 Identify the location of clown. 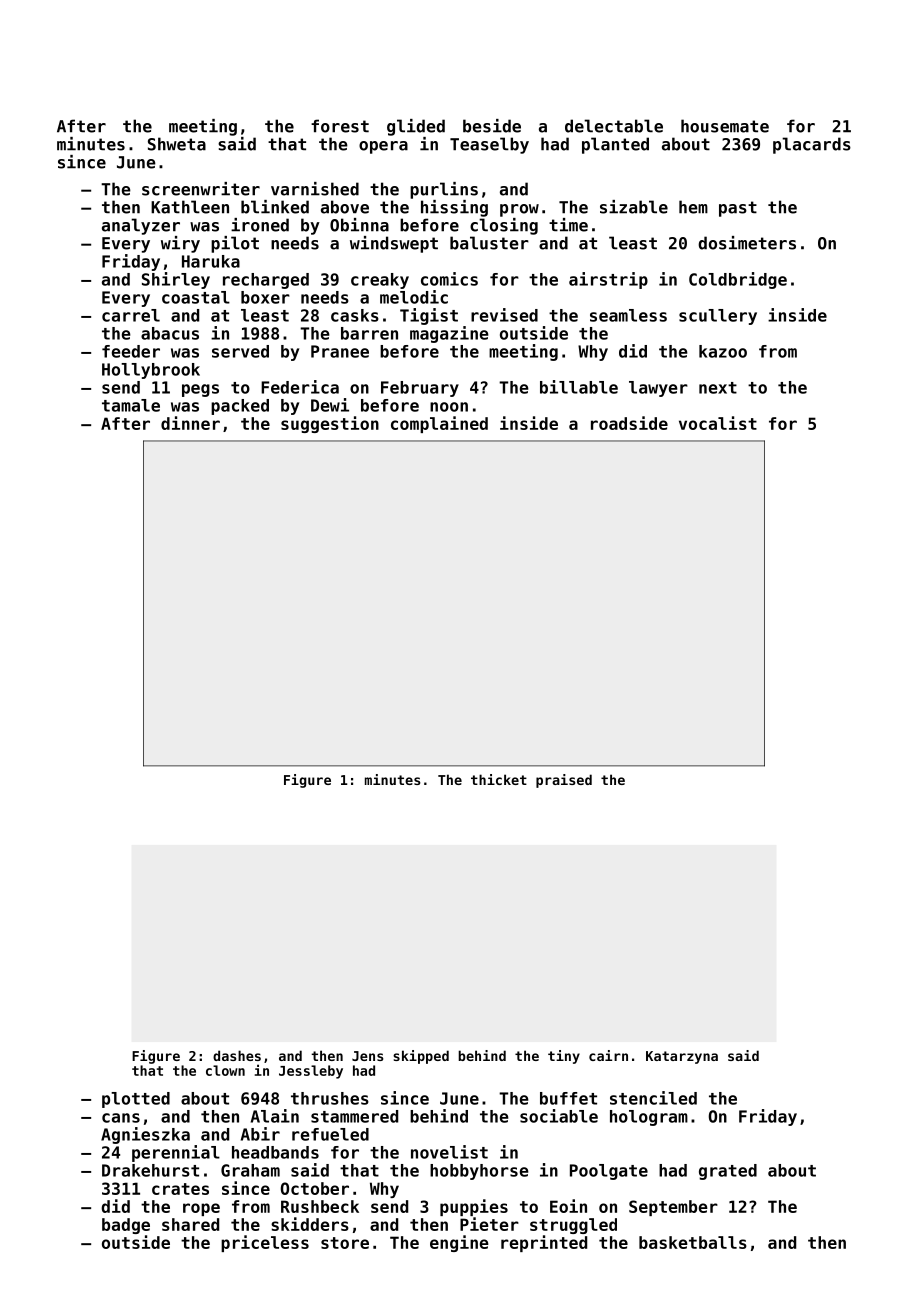
(225, 1070).
